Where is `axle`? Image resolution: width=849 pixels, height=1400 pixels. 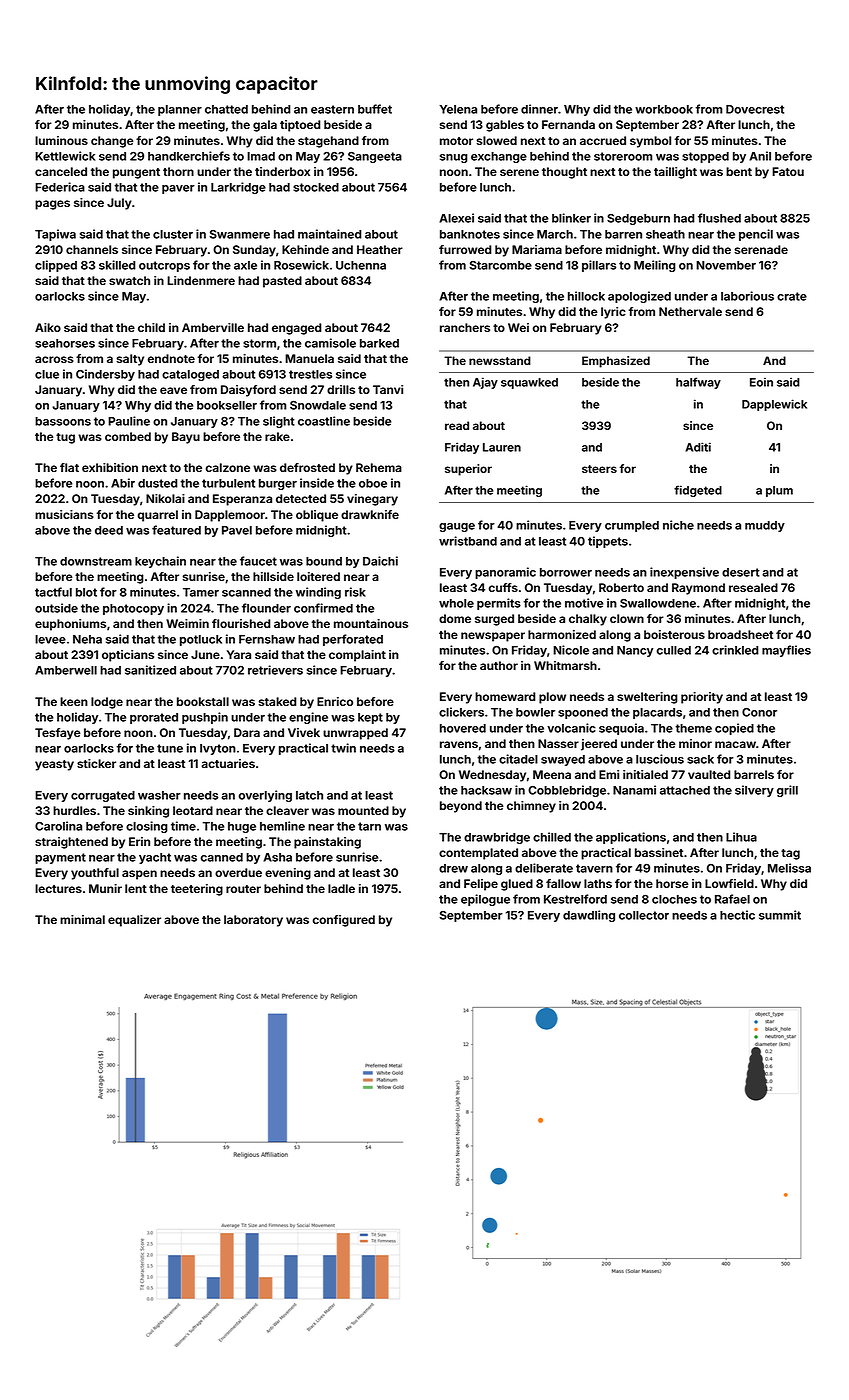
axle is located at coordinates (245, 265).
